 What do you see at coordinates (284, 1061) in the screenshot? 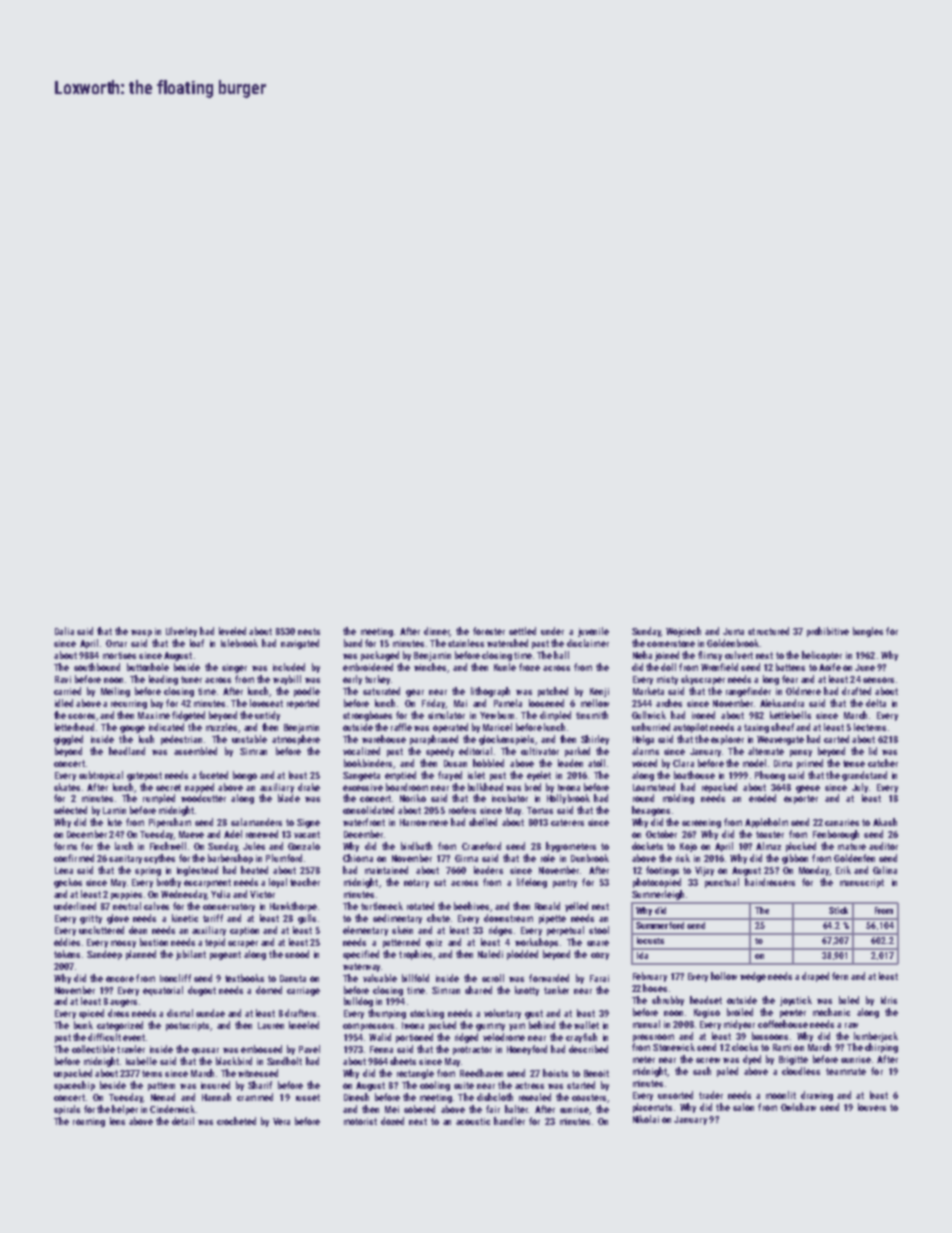
I see `Sandholt` at bounding box center [284, 1061].
